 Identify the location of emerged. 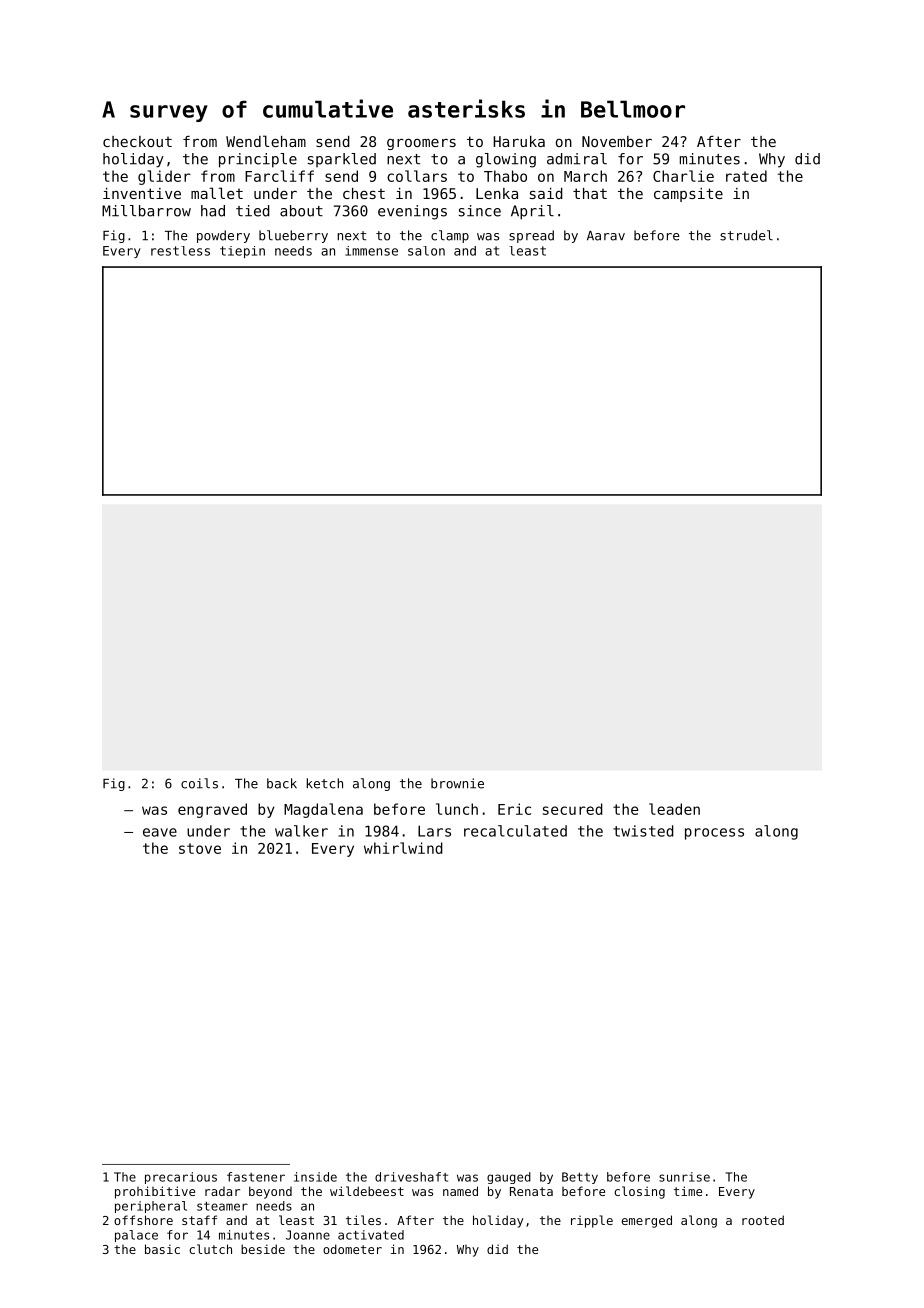
(647, 1221).
